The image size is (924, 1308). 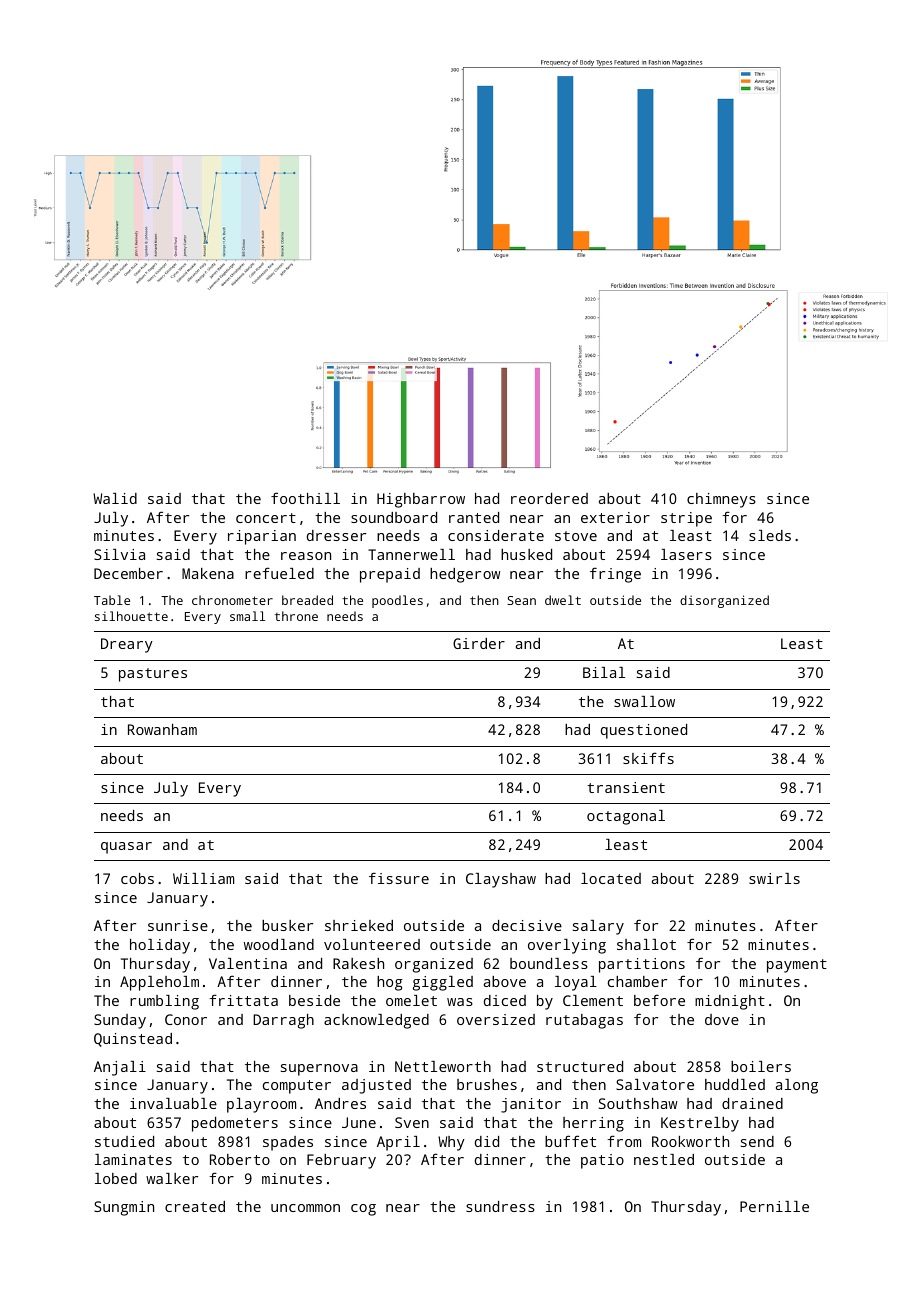 I want to click on questioned, so click(x=644, y=731).
